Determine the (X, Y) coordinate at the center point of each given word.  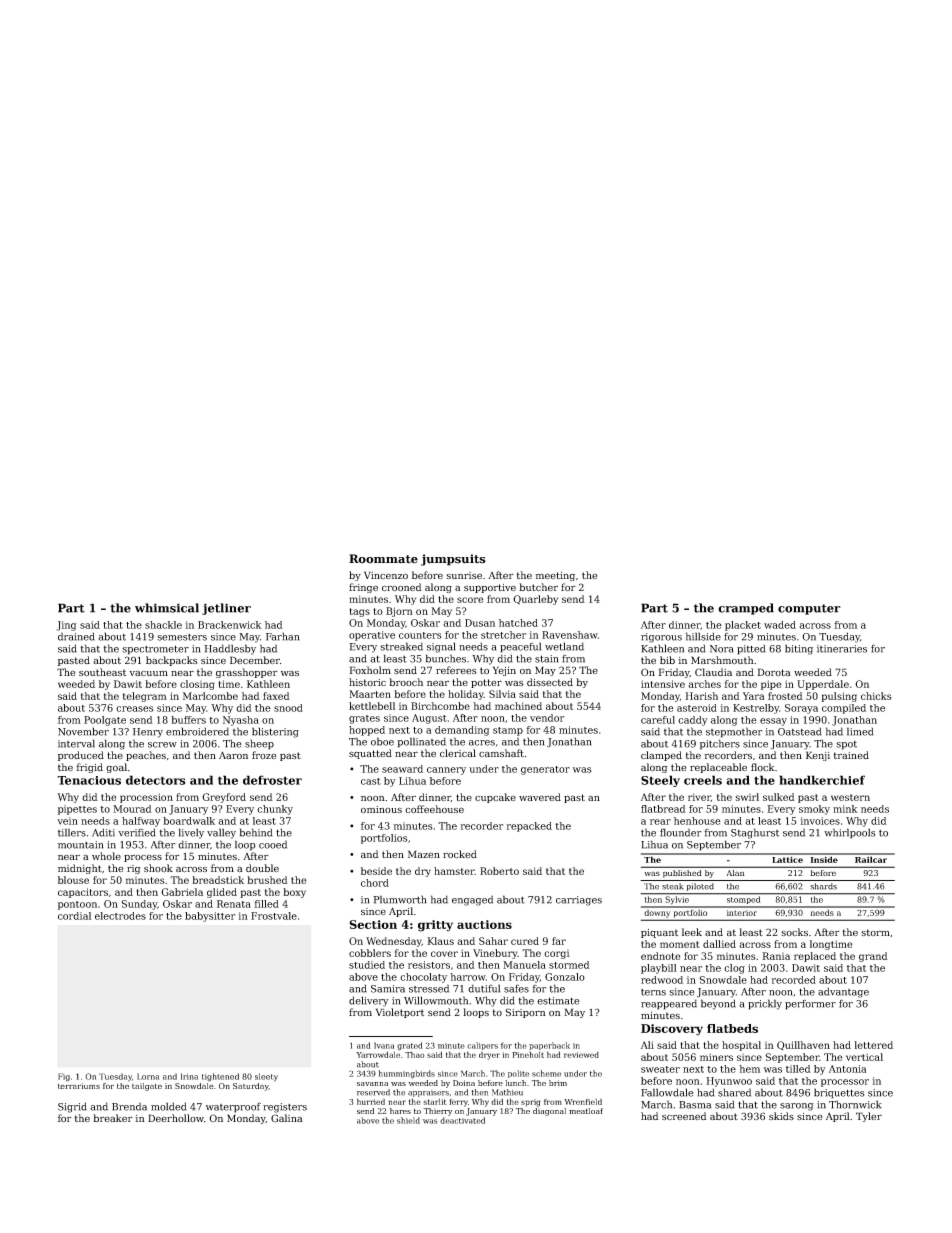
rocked (460, 854)
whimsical (167, 608)
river (699, 797)
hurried (371, 1101)
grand (873, 957)
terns (653, 992)
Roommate (383, 559)
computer (809, 609)
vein (67, 821)
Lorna (148, 1076)
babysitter (210, 917)
